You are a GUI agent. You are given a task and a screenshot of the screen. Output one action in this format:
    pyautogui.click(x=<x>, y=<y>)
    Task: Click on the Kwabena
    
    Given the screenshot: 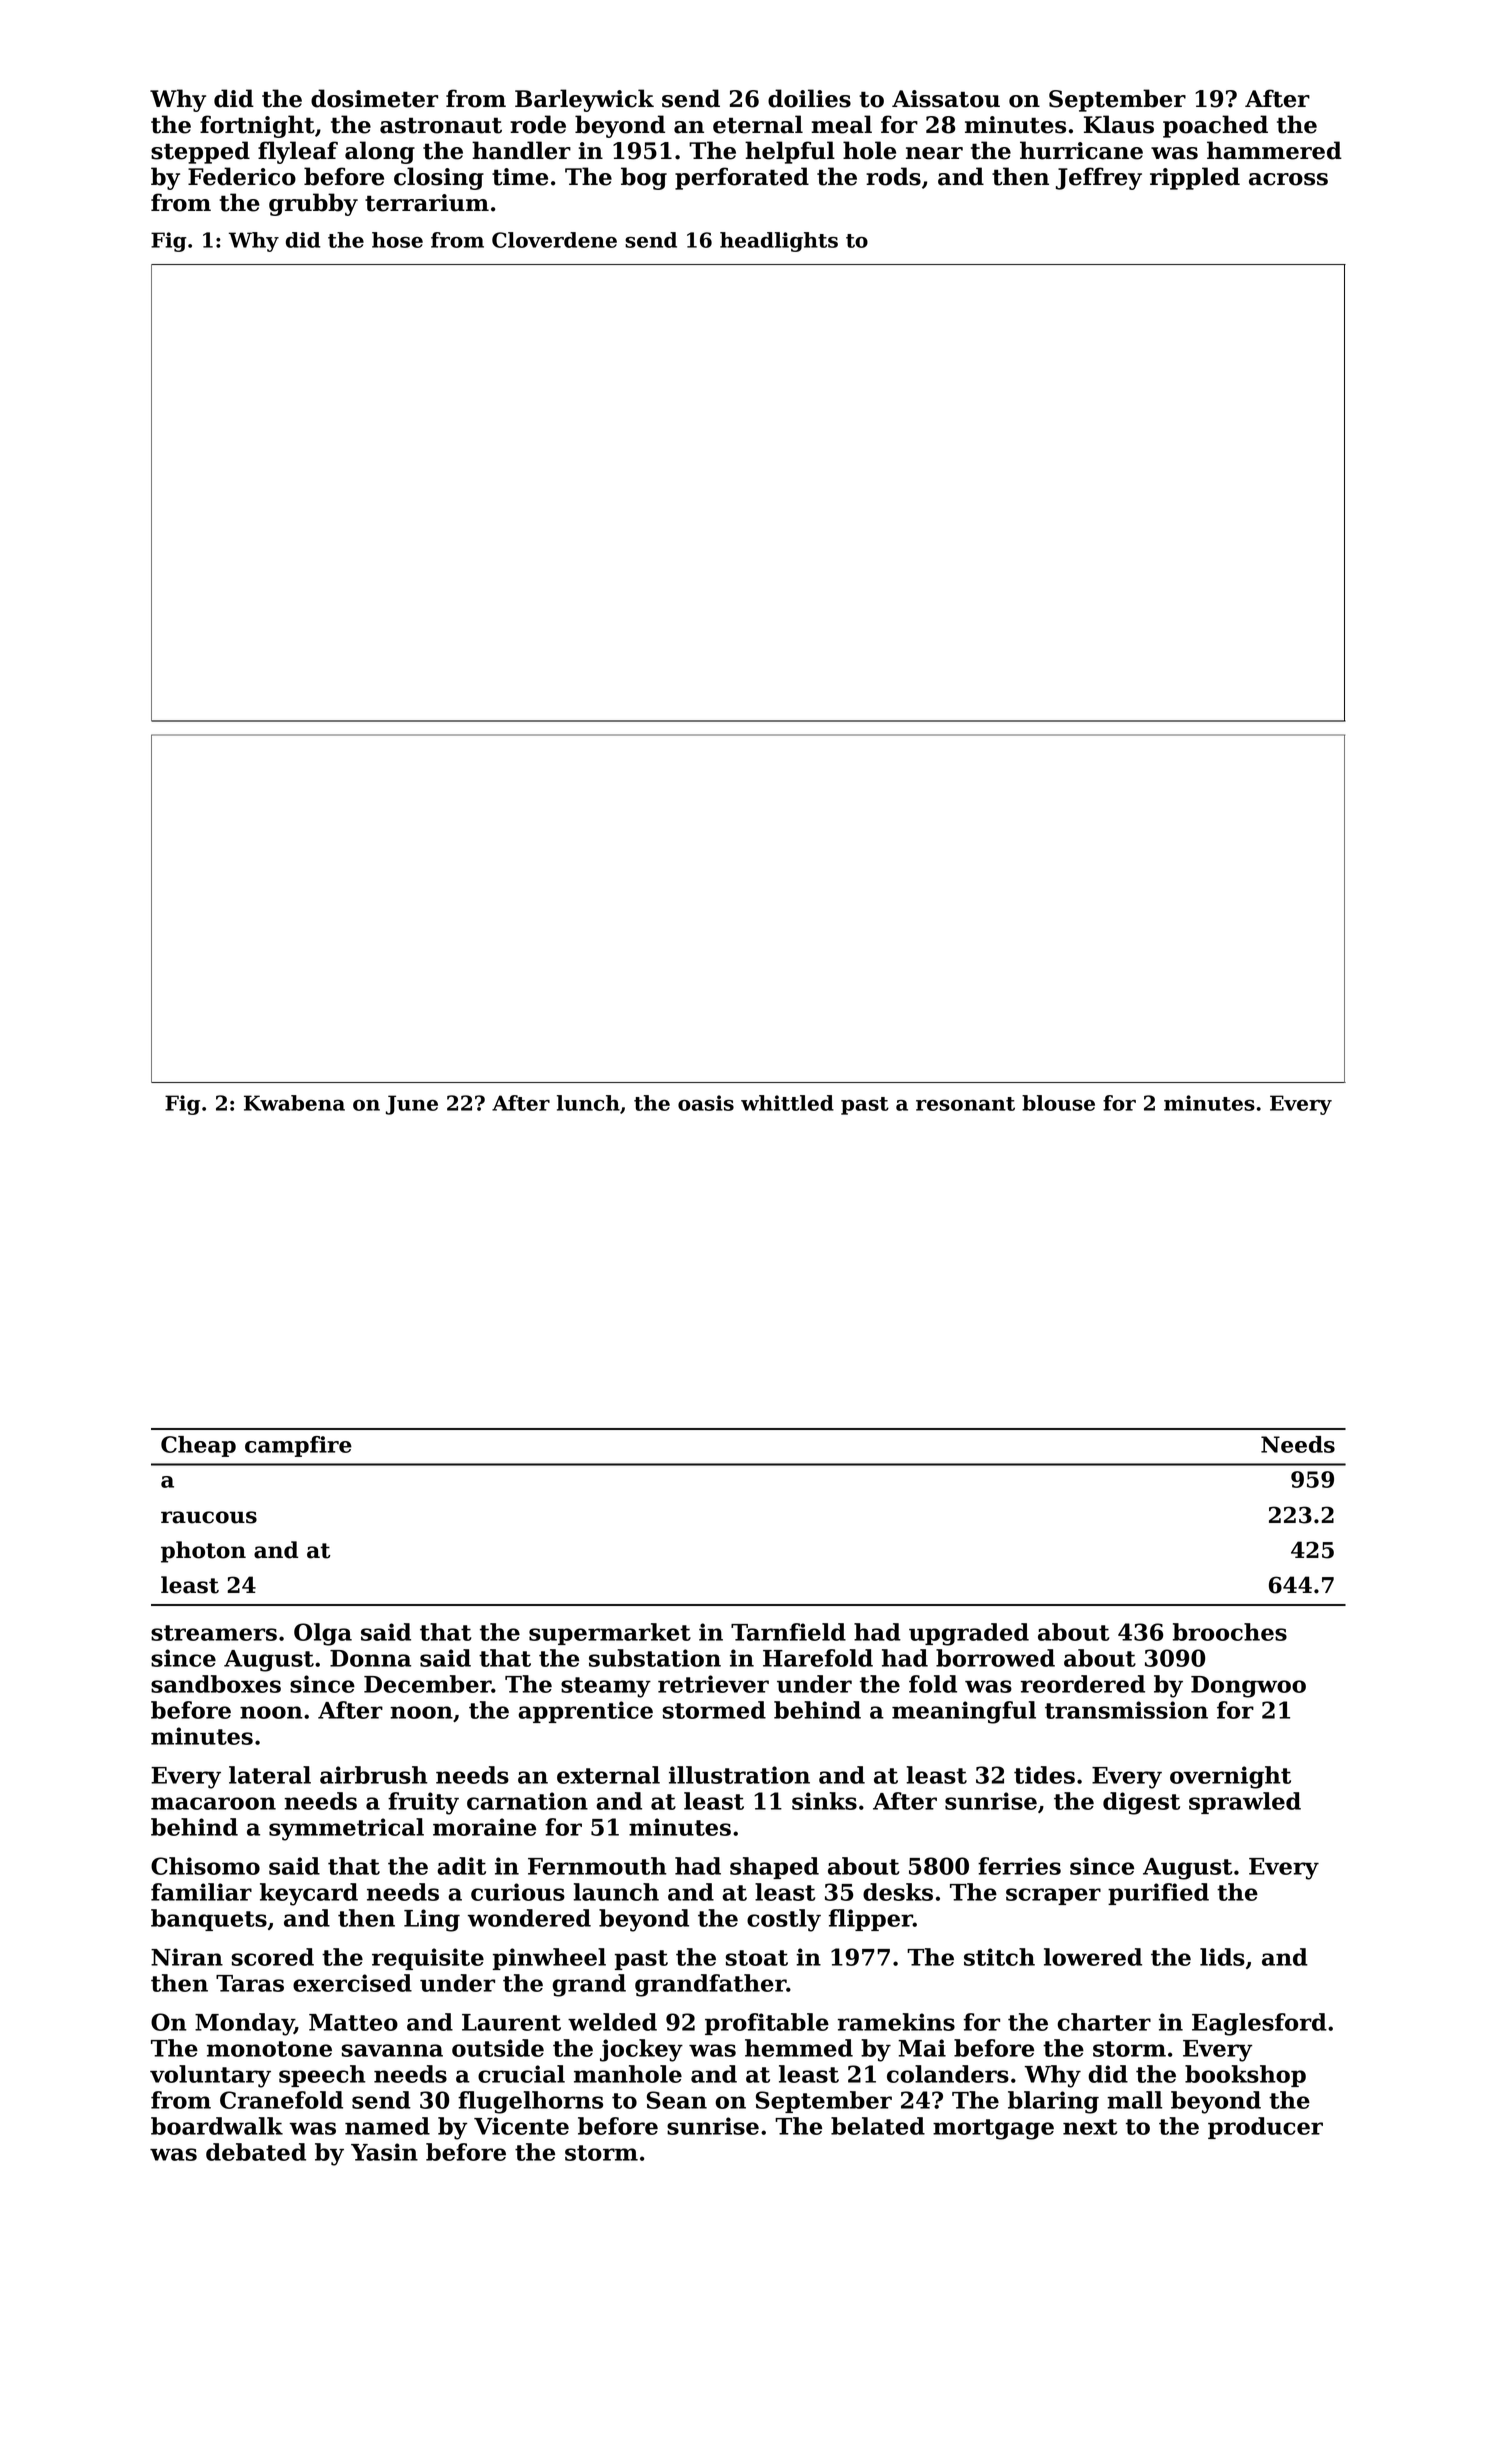 What is the action you would take?
    pyautogui.click(x=294, y=1103)
